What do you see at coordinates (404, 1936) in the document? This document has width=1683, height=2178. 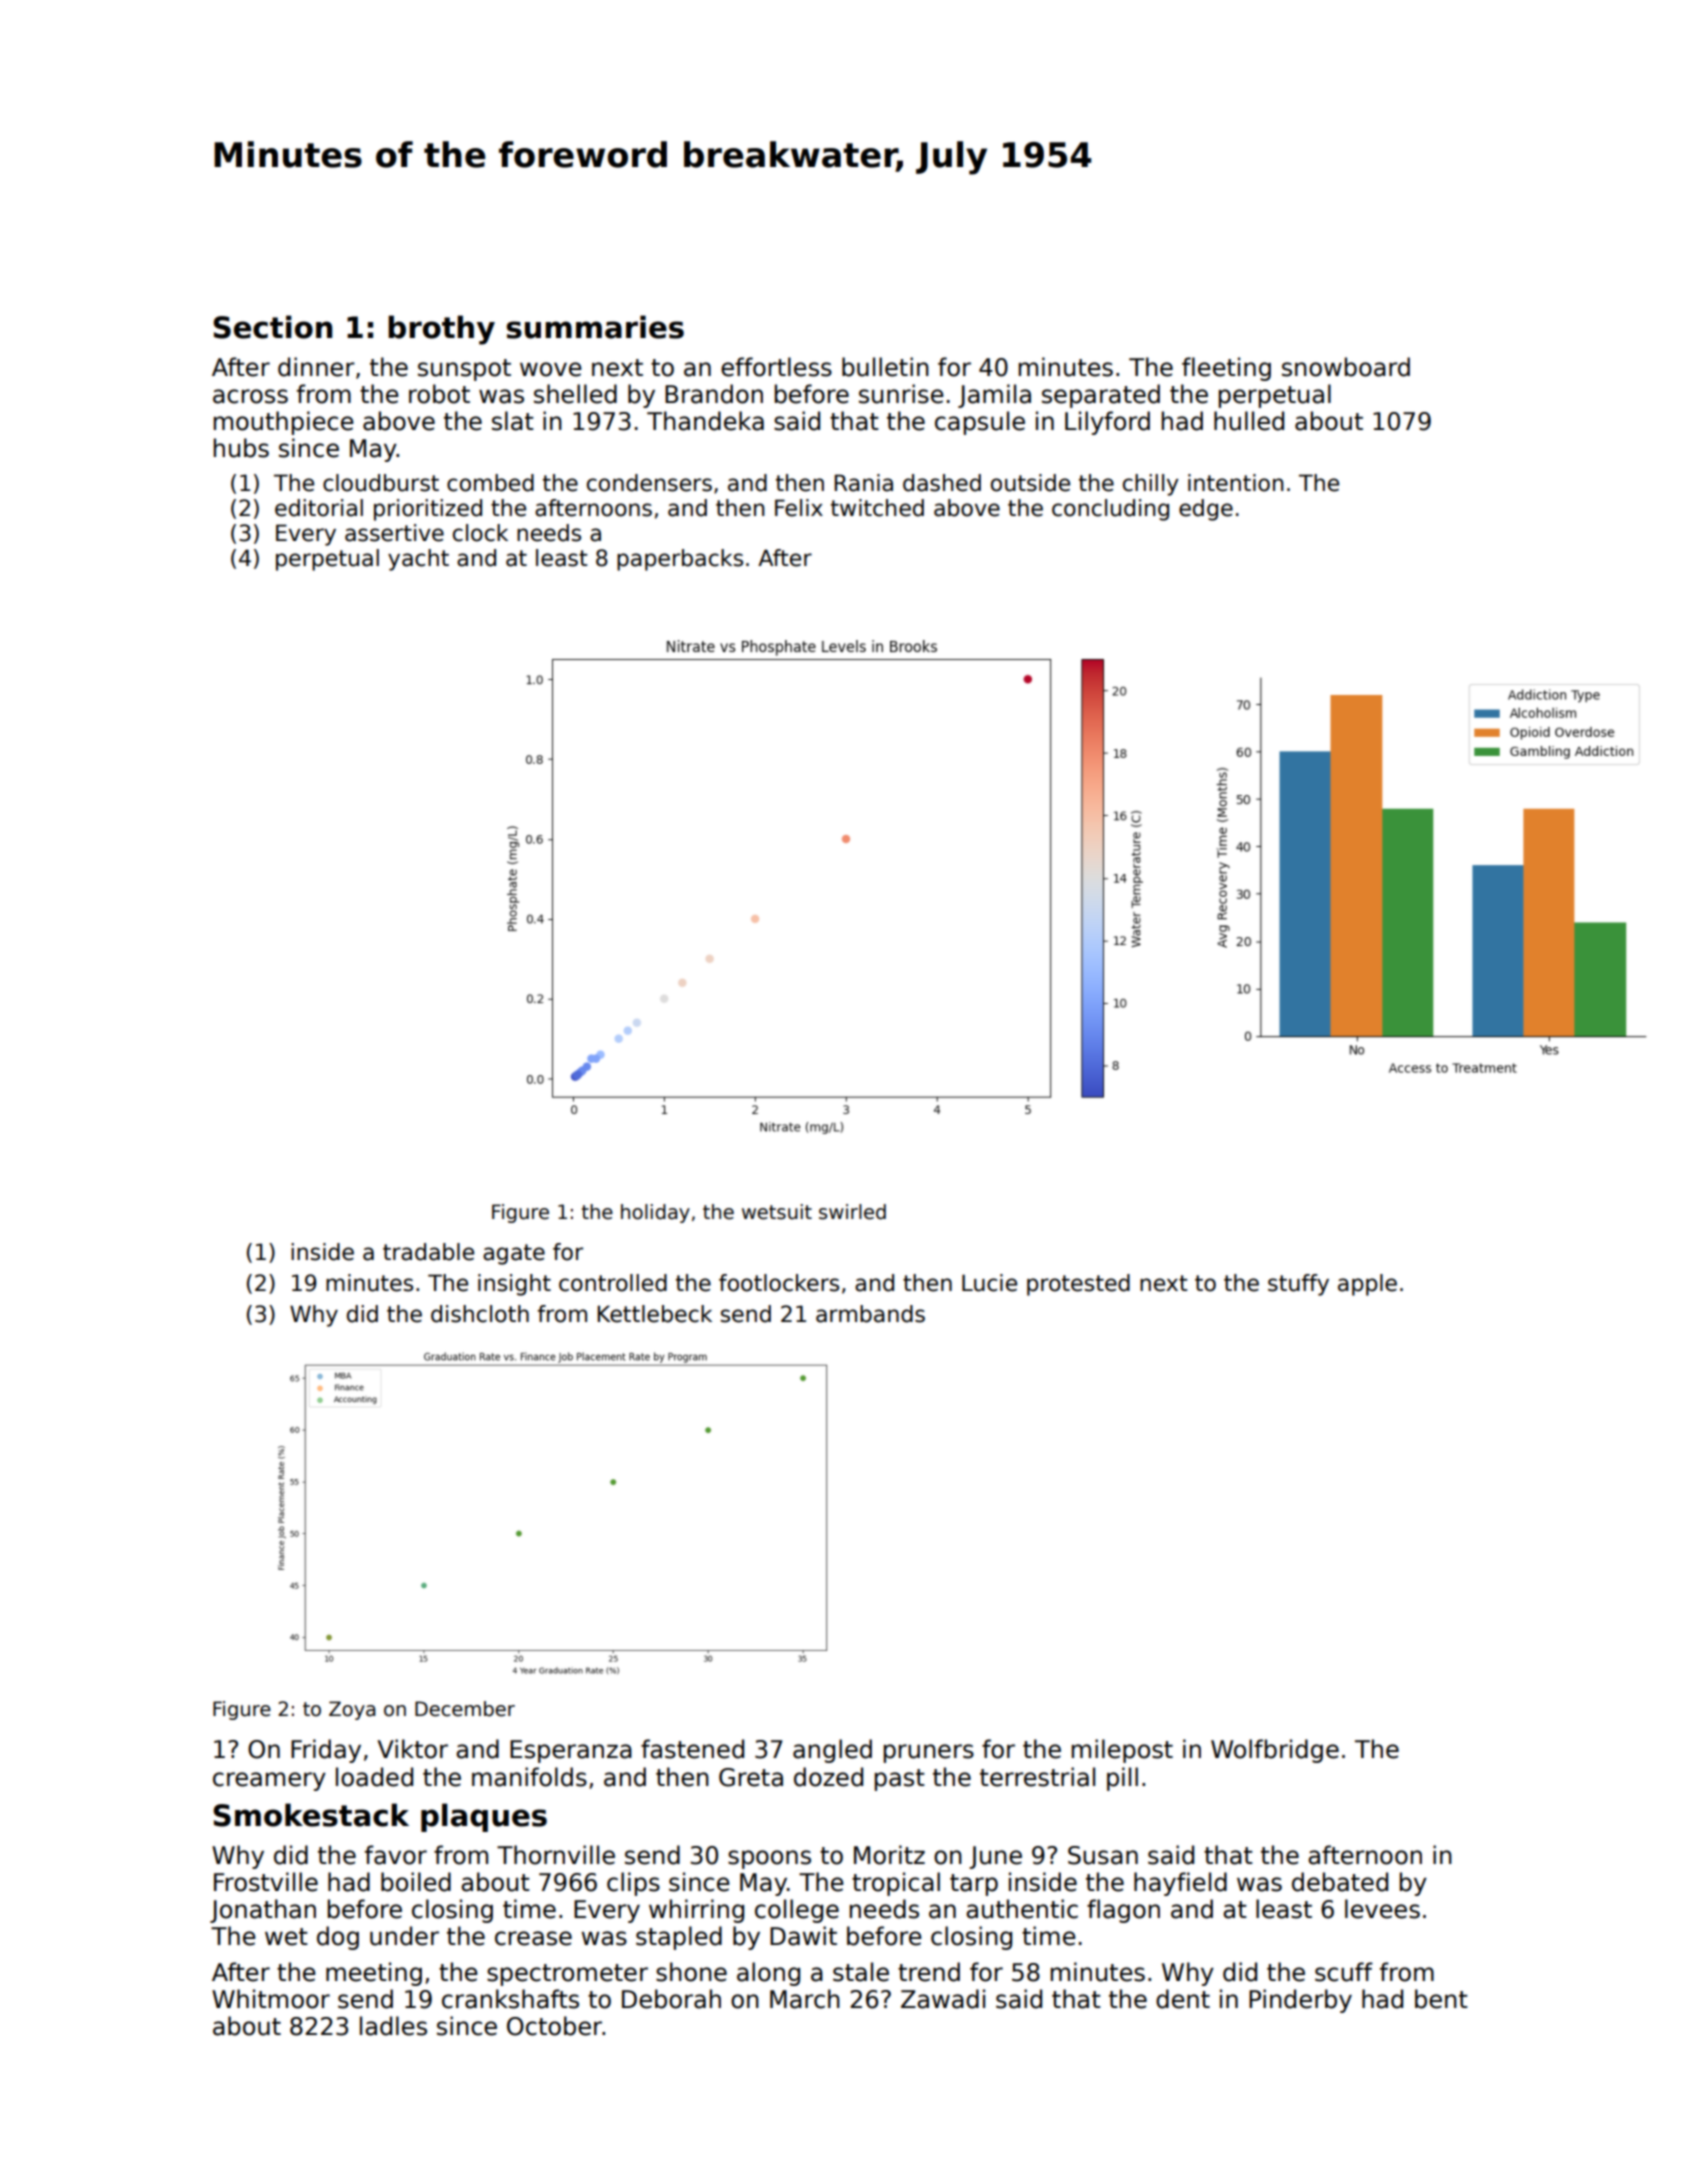 I see `under` at bounding box center [404, 1936].
